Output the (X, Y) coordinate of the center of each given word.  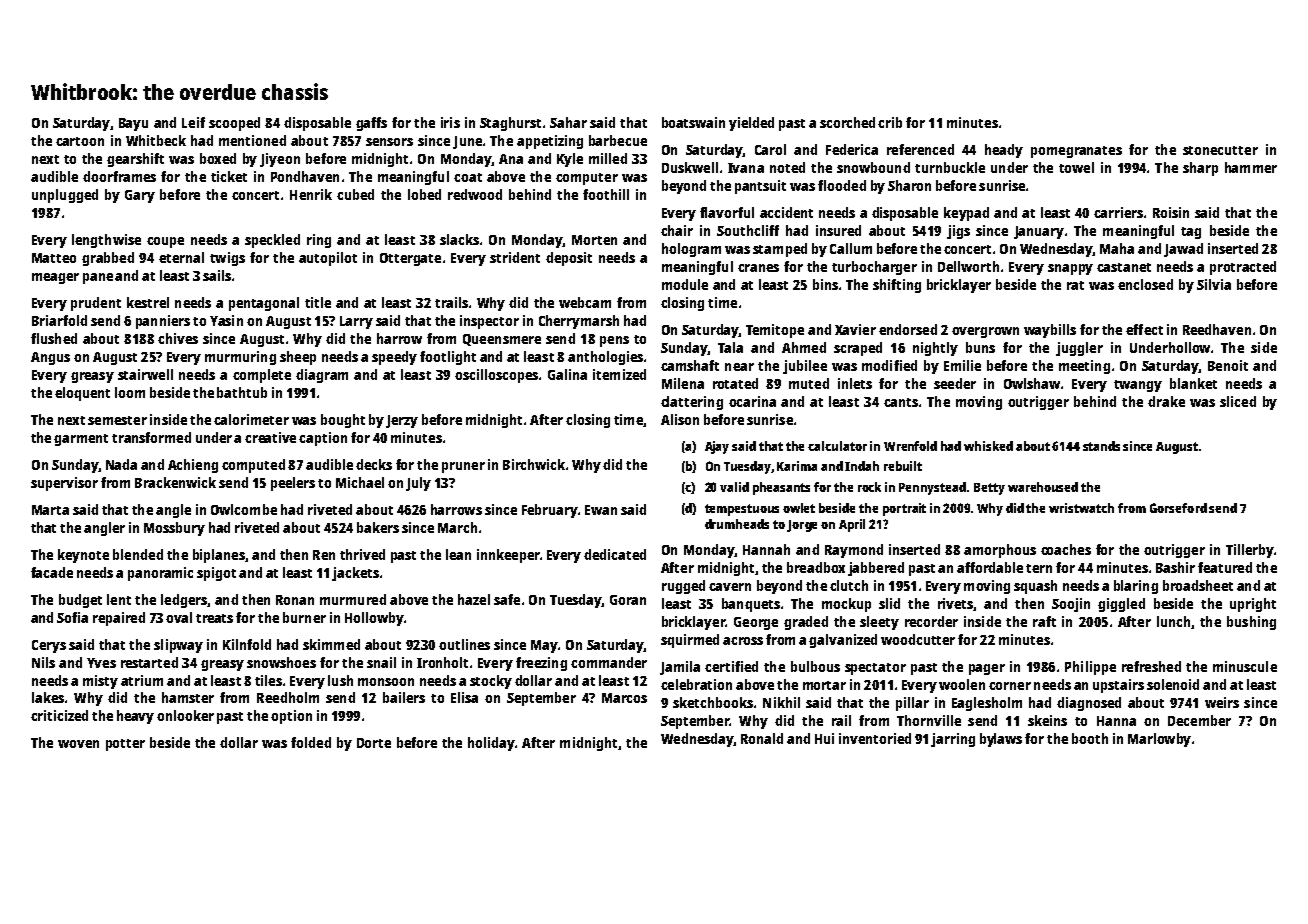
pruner (463, 467)
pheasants (781, 488)
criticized (59, 715)
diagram (322, 376)
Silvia (1214, 284)
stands (1101, 446)
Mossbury (174, 529)
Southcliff (748, 230)
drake (1166, 401)
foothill (606, 194)
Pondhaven (305, 176)
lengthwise (106, 241)
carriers (1118, 212)
